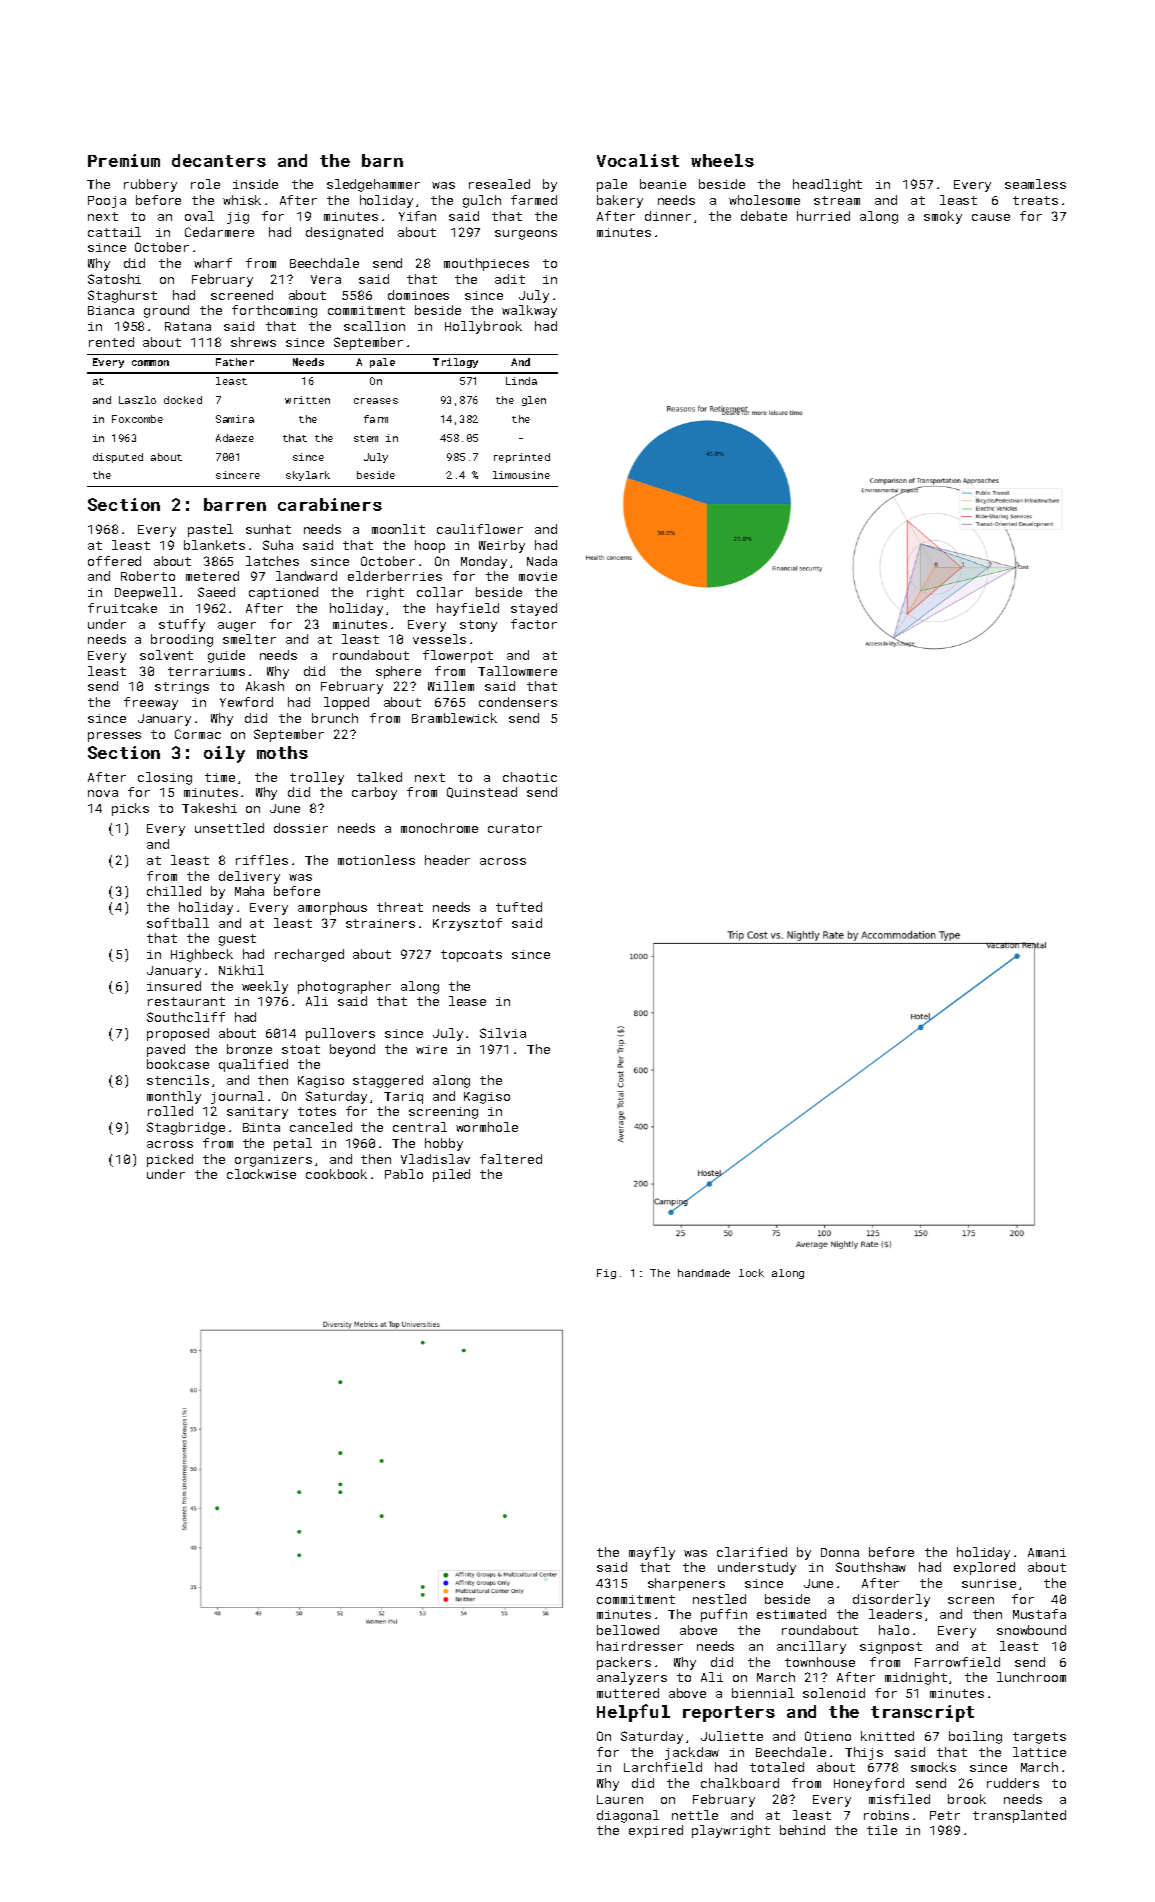 This image has height=1902, width=1155. I want to click on Lauren, so click(620, 1799).
